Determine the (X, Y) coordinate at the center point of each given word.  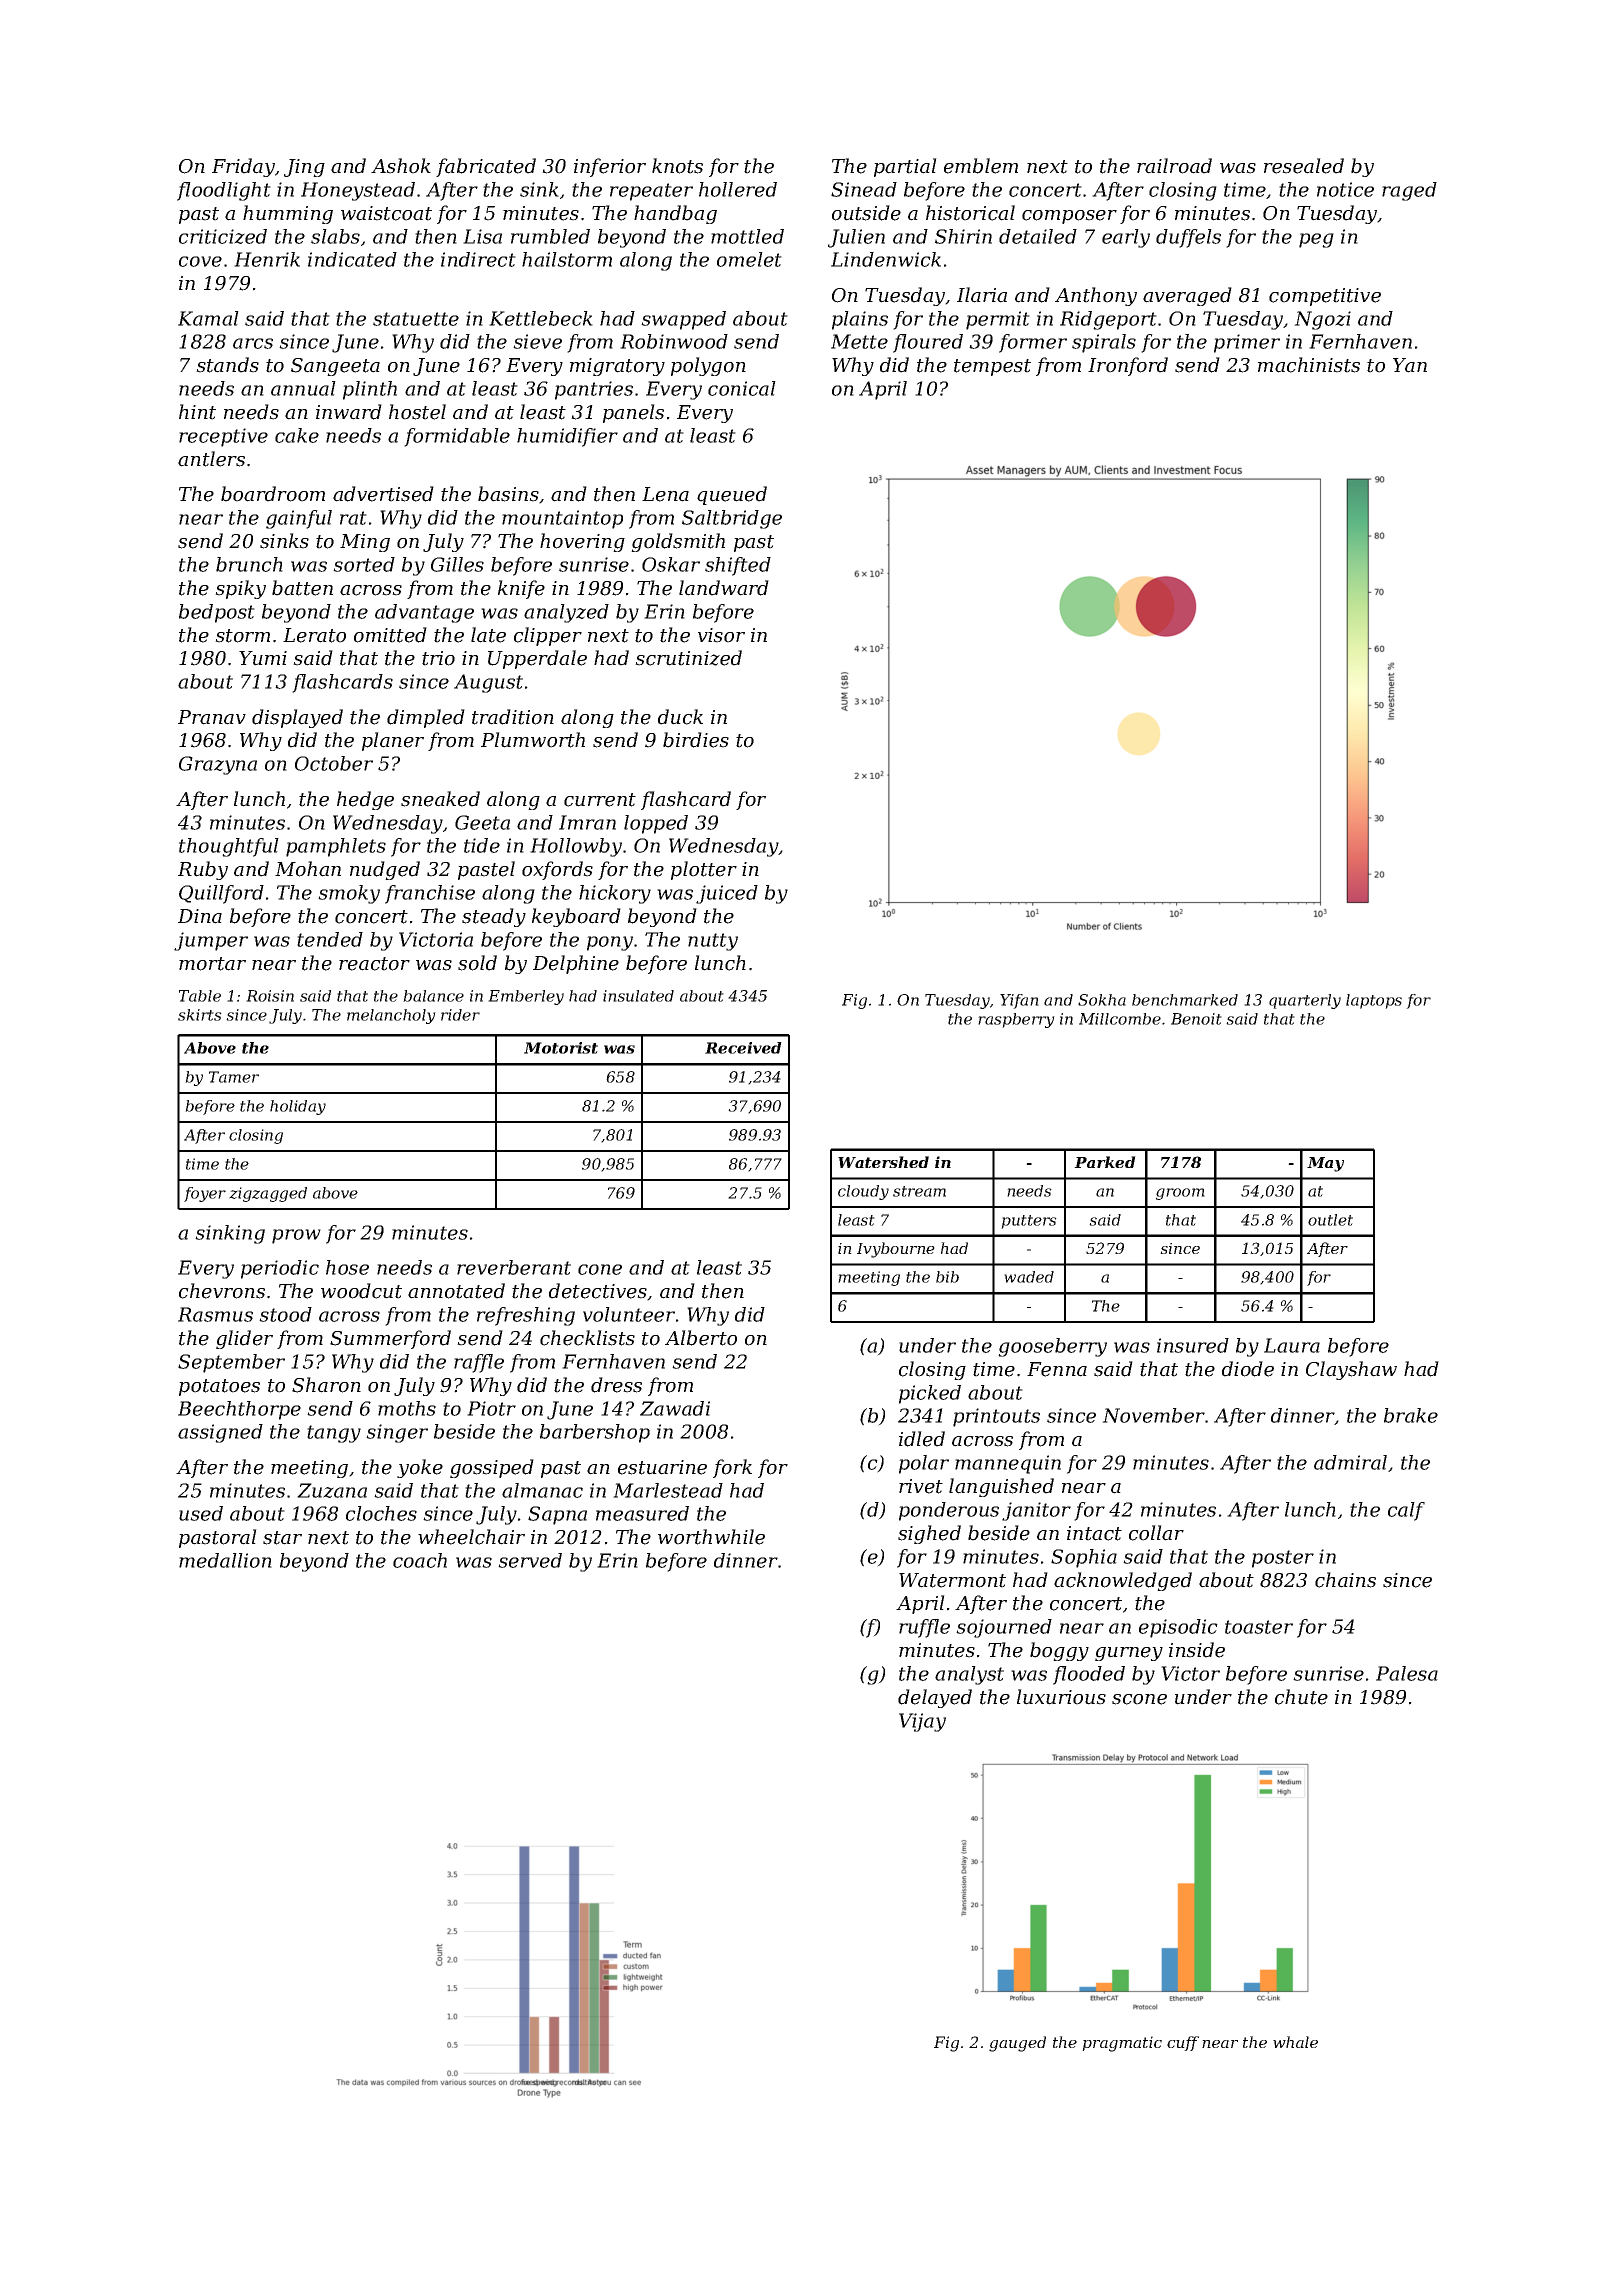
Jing (304, 168)
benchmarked (1185, 1000)
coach (420, 1560)
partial (905, 167)
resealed (1304, 166)
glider (244, 1339)
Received (743, 1048)
